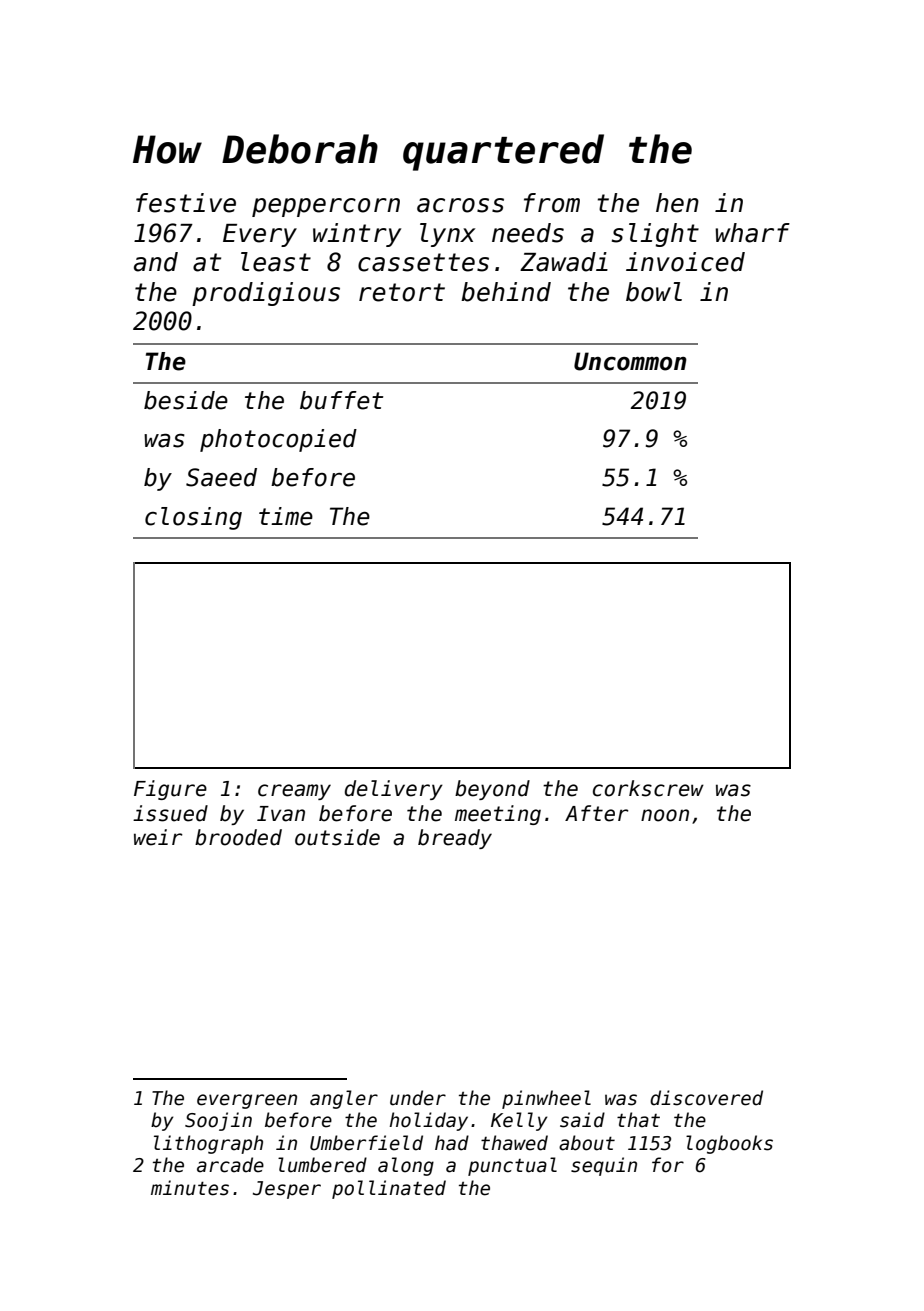 The image size is (924, 1311). What do you see at coordinates (170, 790) in the page?
I see `Figure` at bounding box center [170, 790].
